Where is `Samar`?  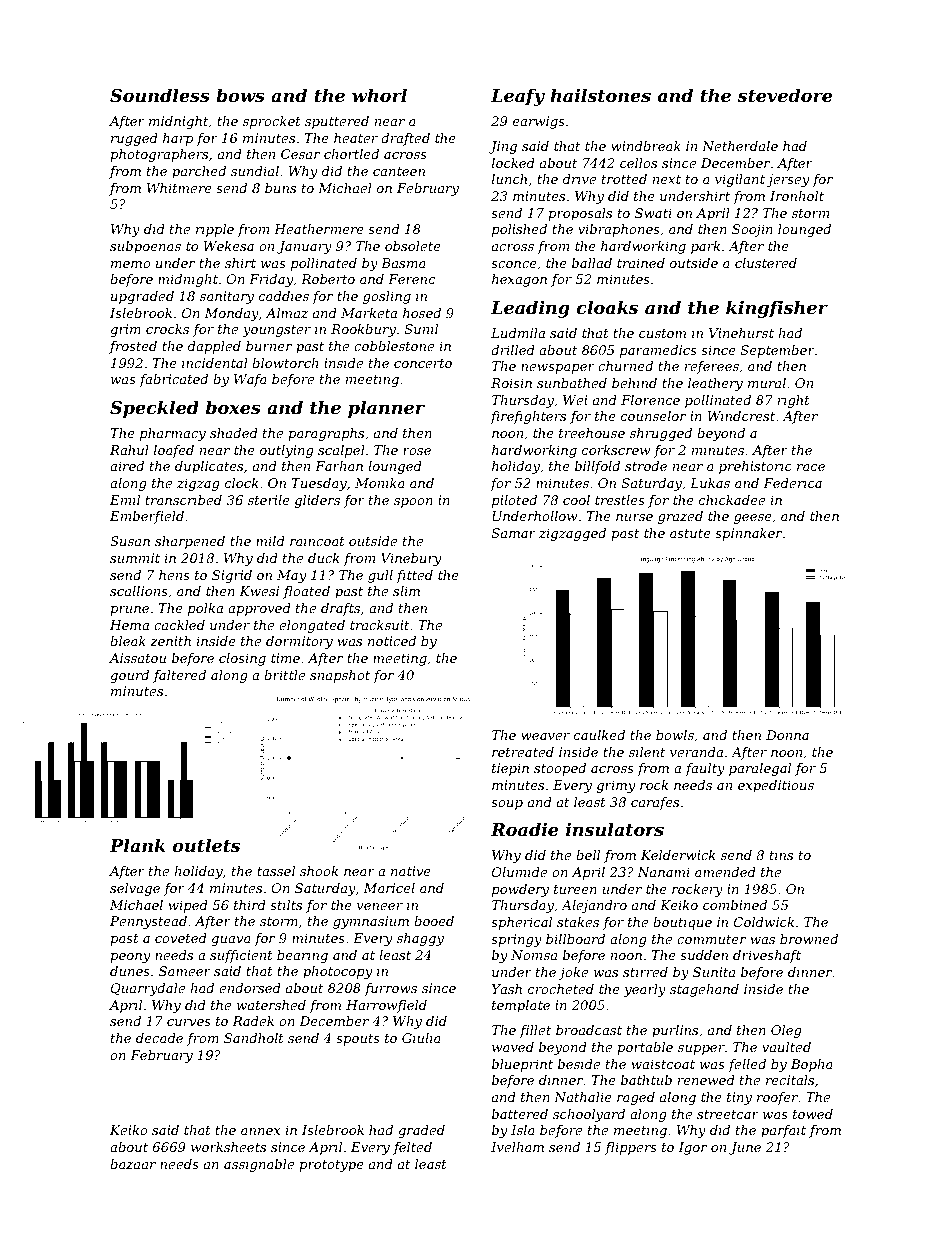
Samar is located at coordinates (514, 533).
